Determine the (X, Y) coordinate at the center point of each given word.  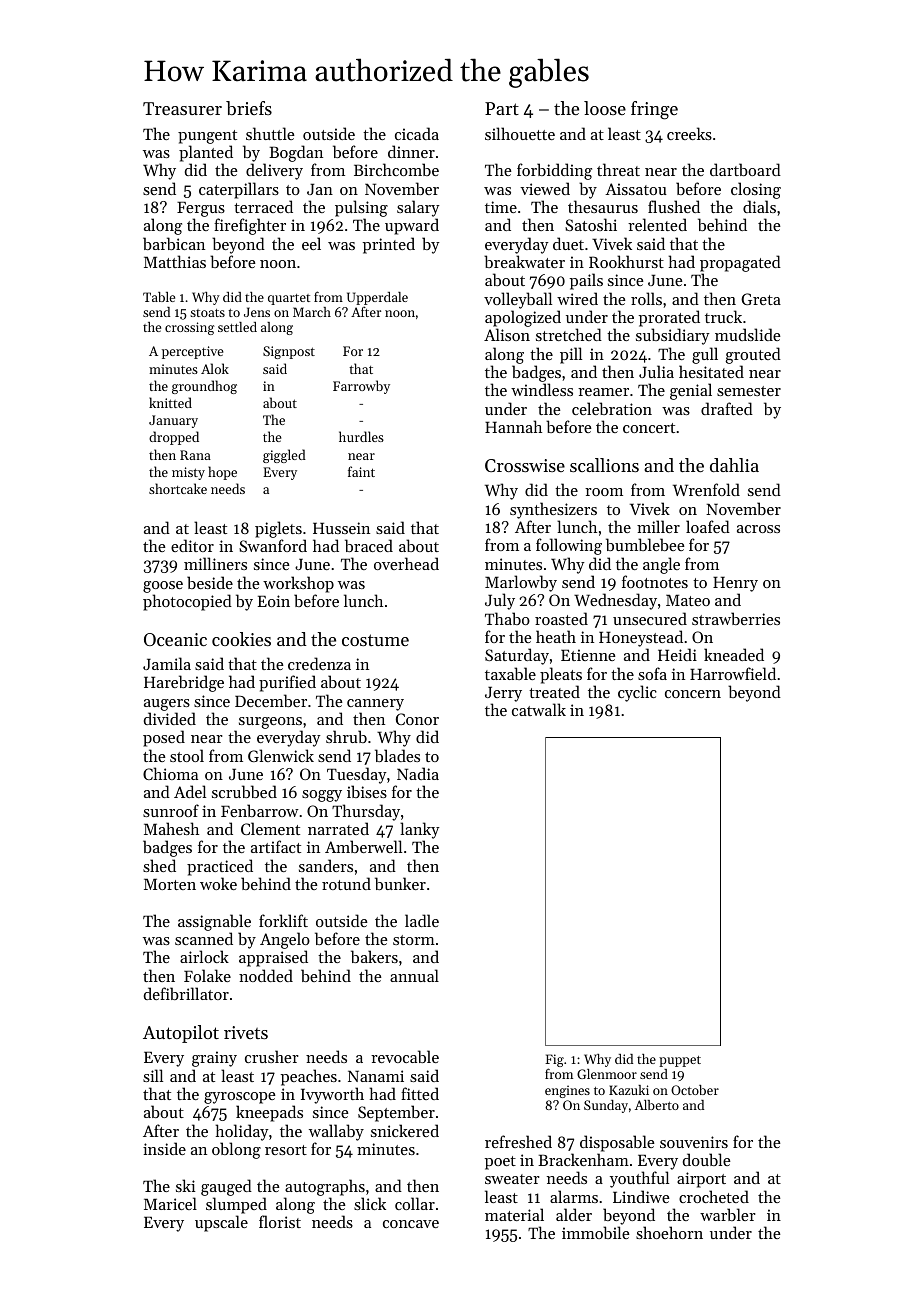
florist (280, 1221)
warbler (727, 1214)
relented (657, 224)
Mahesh (171, 828)
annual (414, 975)
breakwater (524, 261)
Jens (257, 312)
